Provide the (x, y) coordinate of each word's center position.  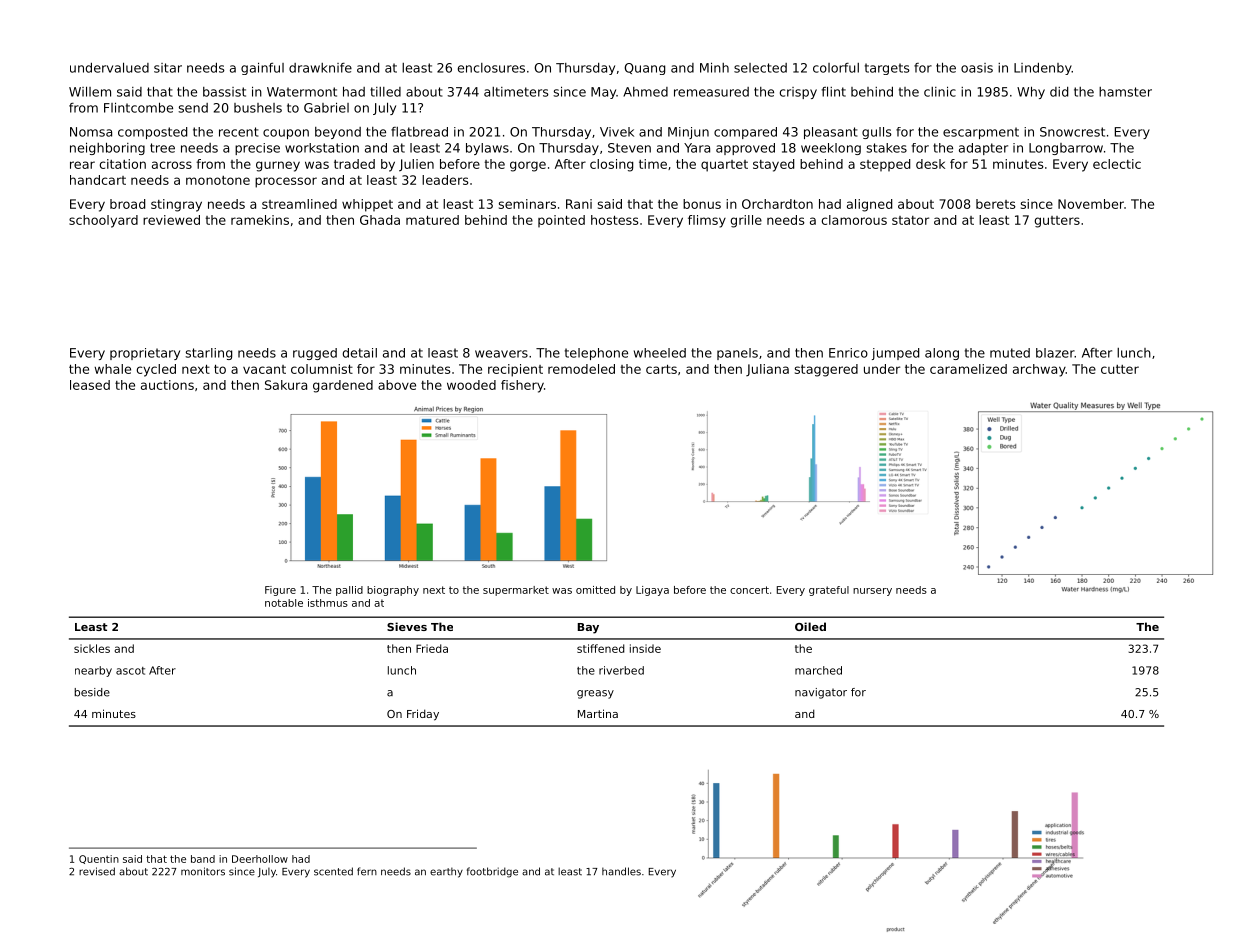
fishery (522, 386)
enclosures (491, 68)
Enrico (848, 353)
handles (621, 871)
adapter (983, 149)
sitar (168, 68)
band (203, 859)
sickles (92, 648)
